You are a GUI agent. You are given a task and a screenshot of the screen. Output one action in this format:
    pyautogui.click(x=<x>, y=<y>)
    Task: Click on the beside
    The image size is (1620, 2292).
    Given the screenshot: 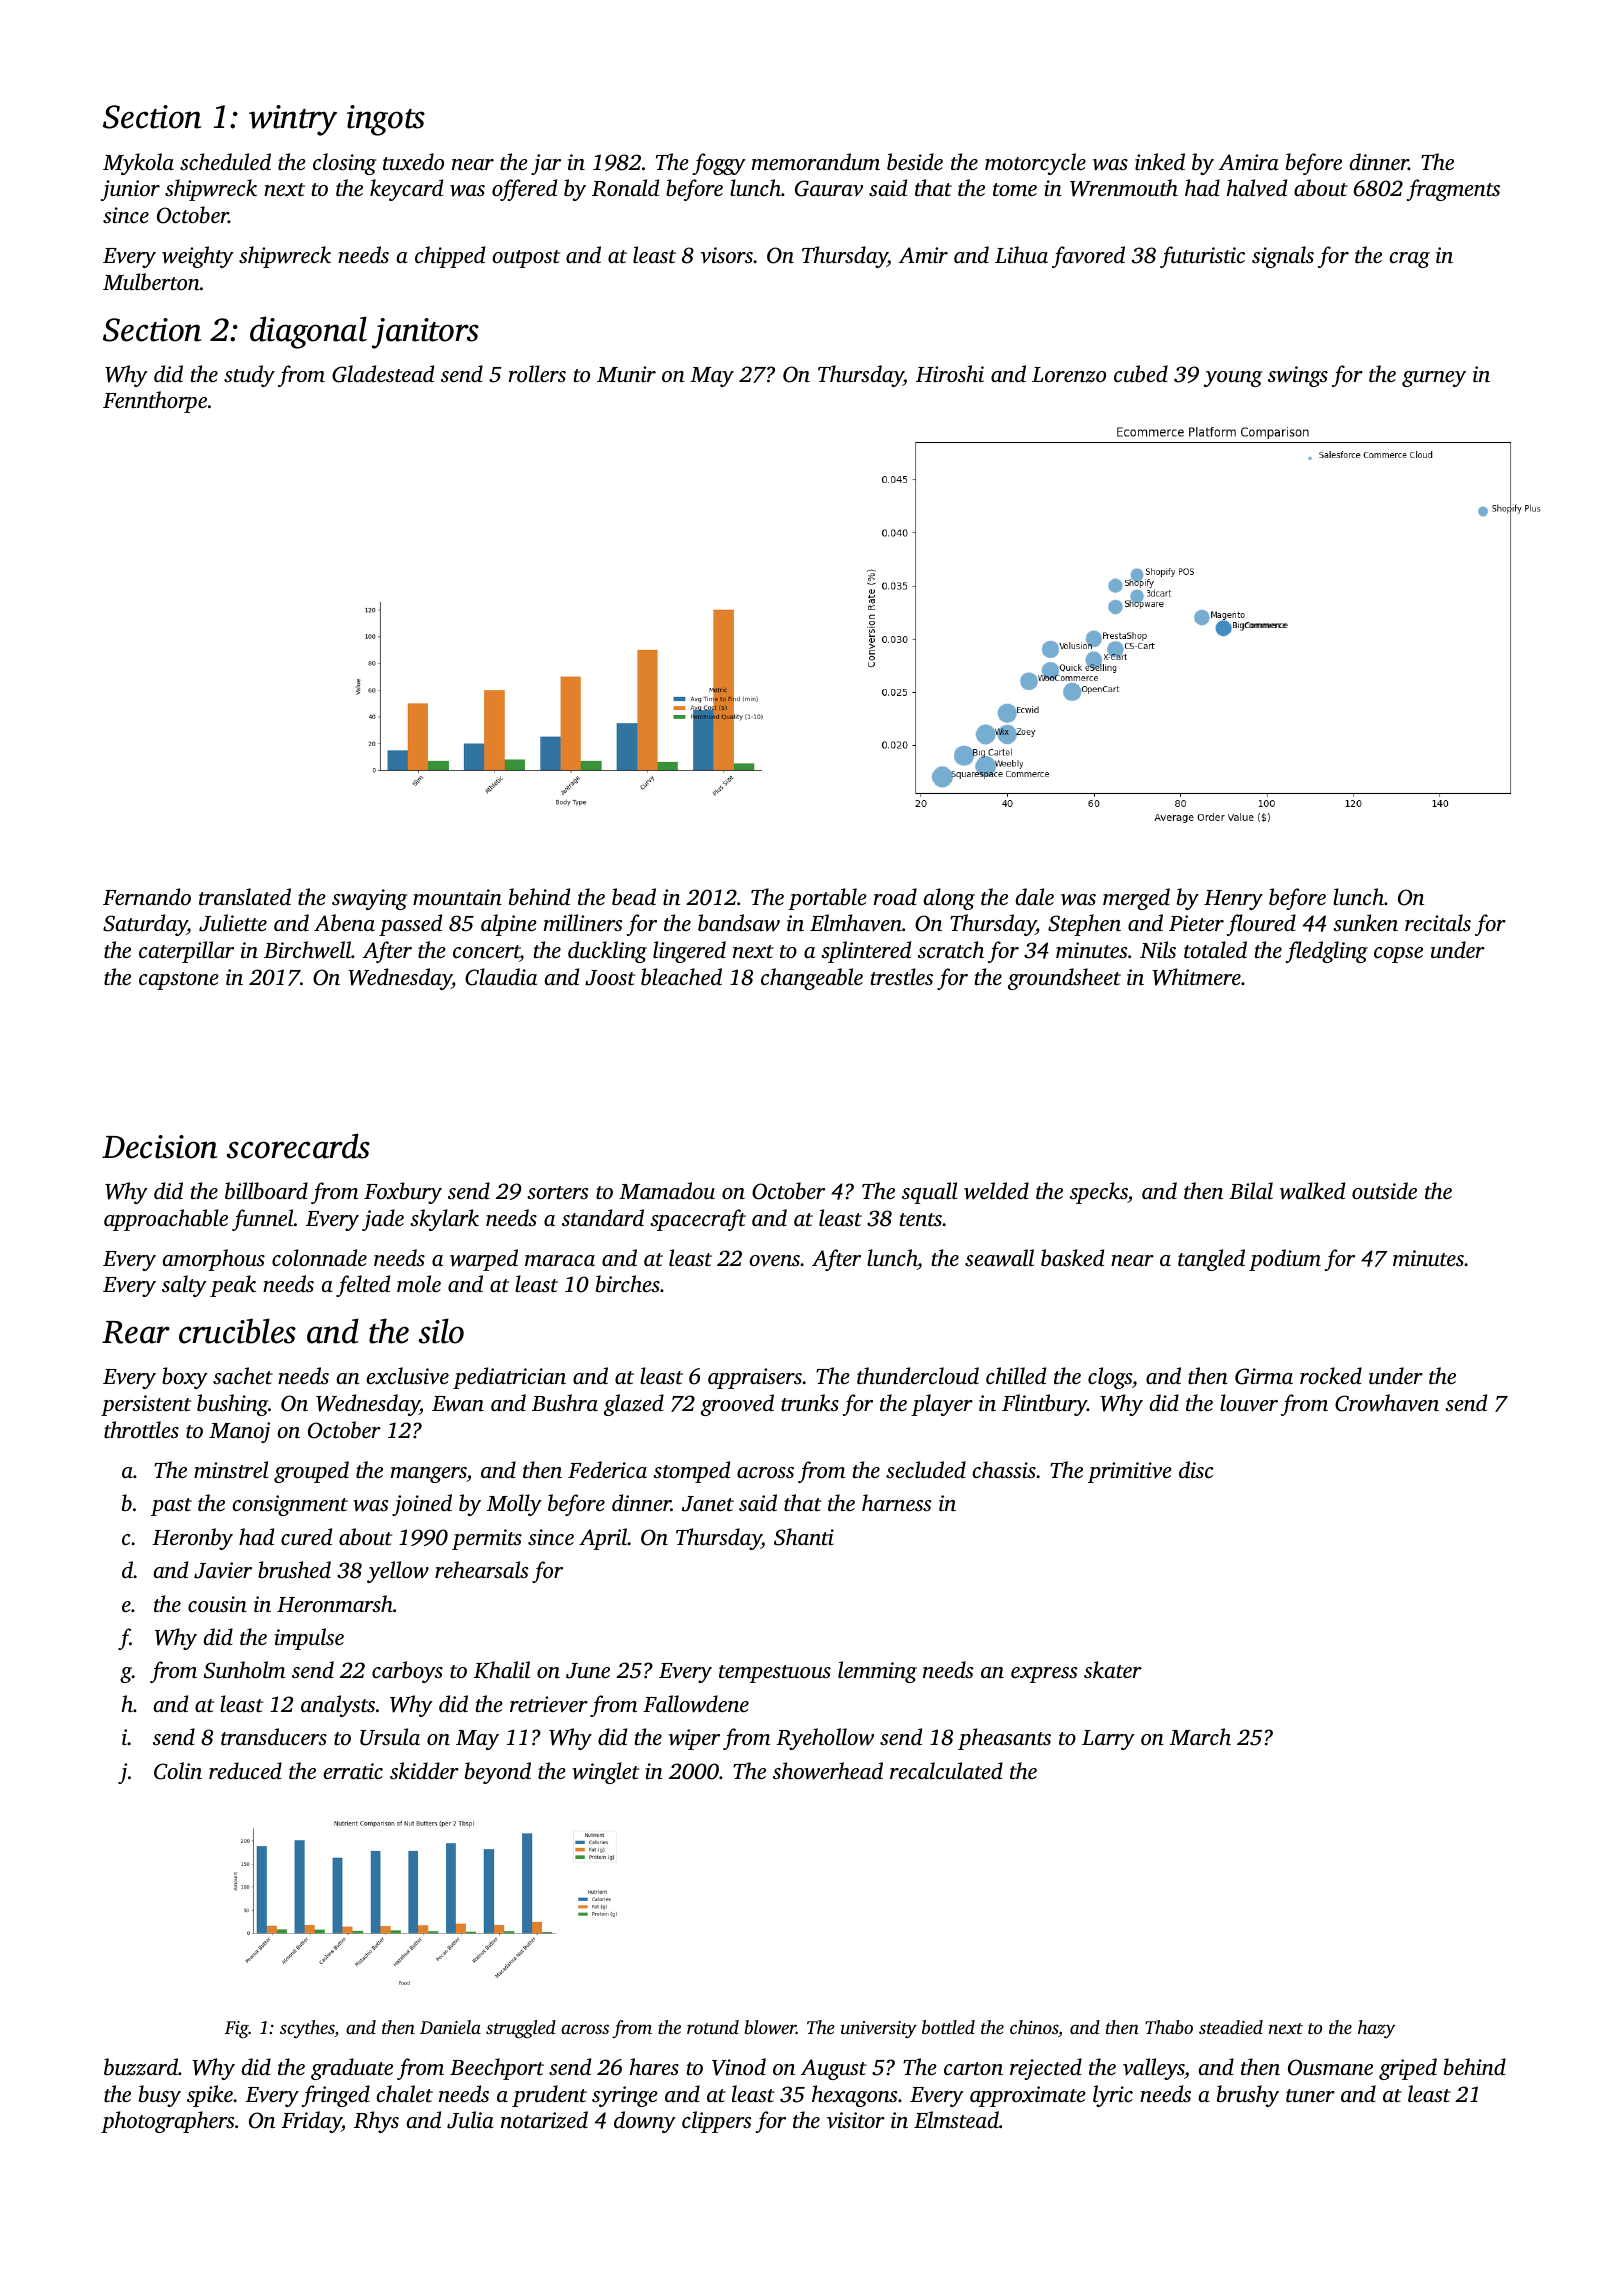 What is the action you would take?
    pyautogui.click(x=915, y=161)
